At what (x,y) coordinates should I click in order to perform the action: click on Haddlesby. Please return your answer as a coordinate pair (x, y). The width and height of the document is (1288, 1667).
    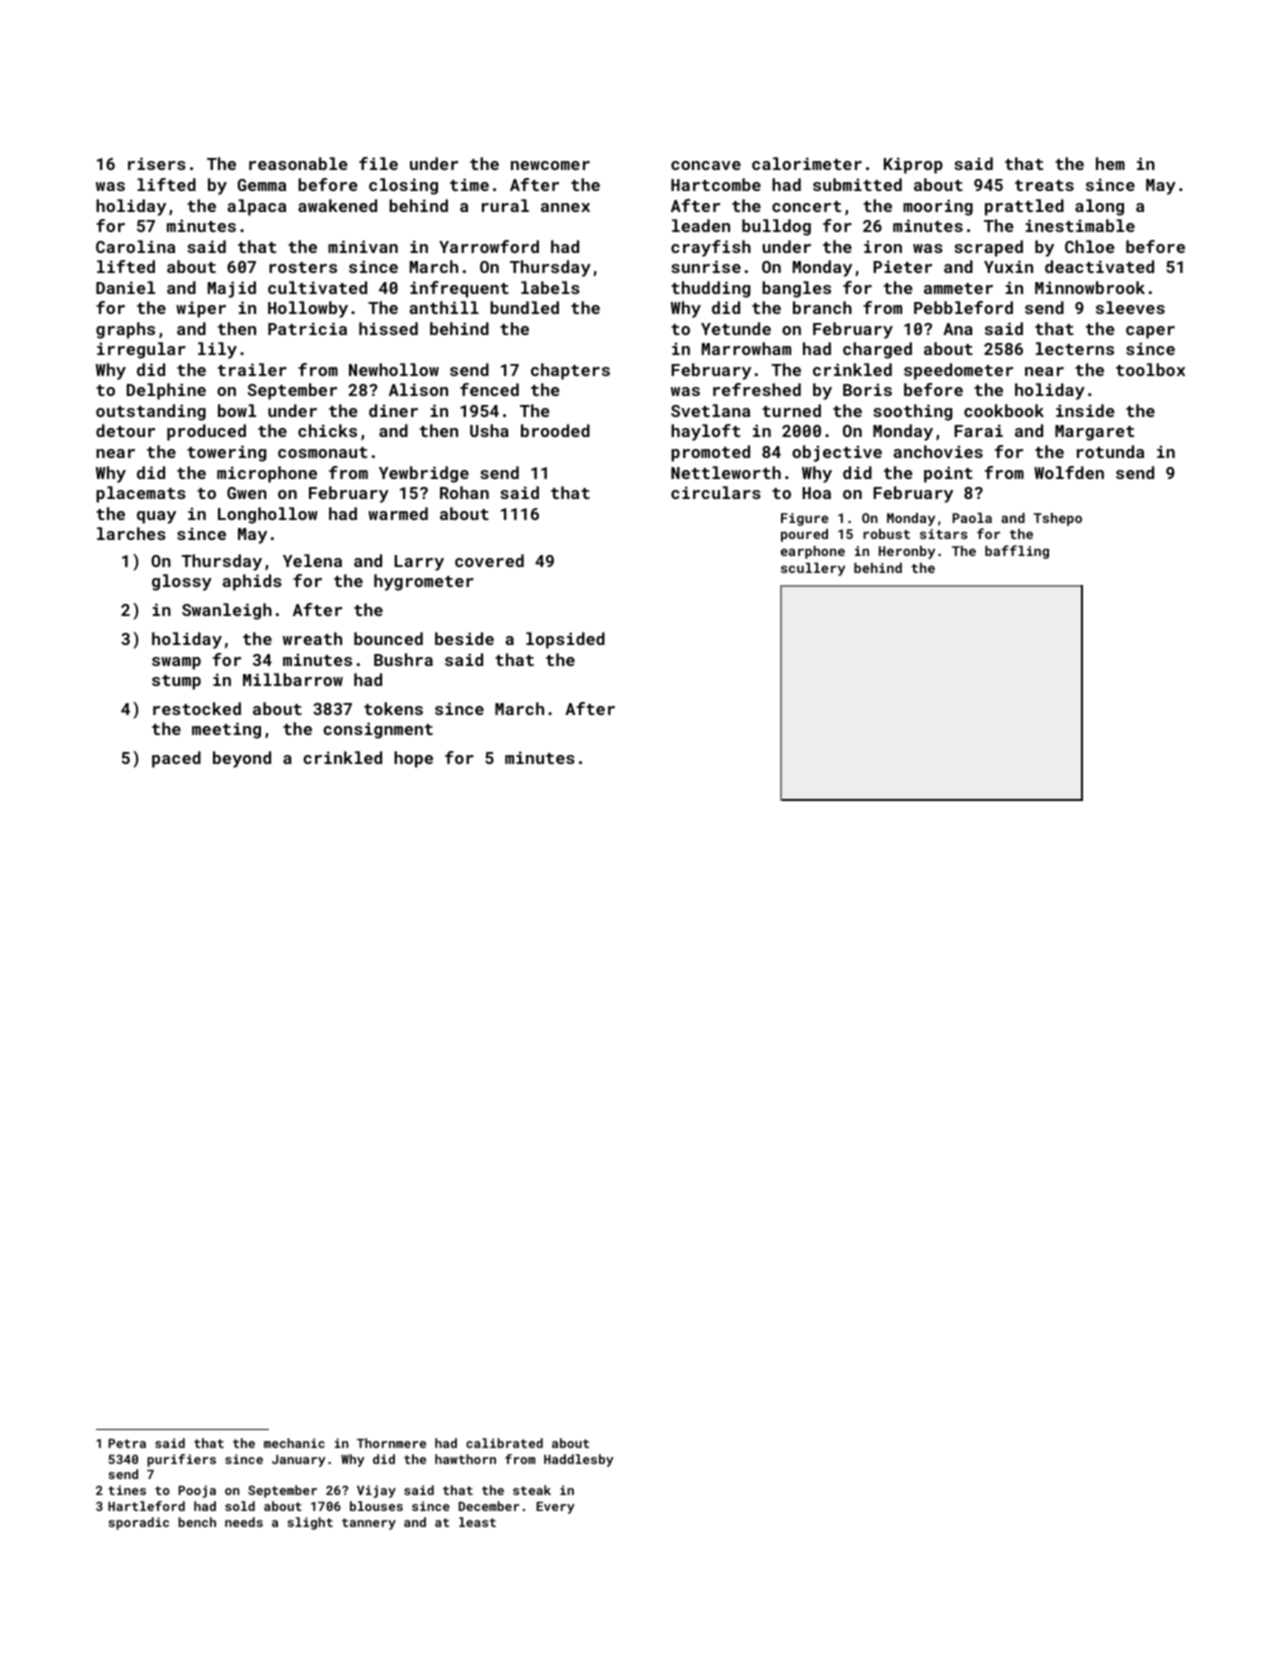
    Looking at the image, I should click on (579, 1460).
